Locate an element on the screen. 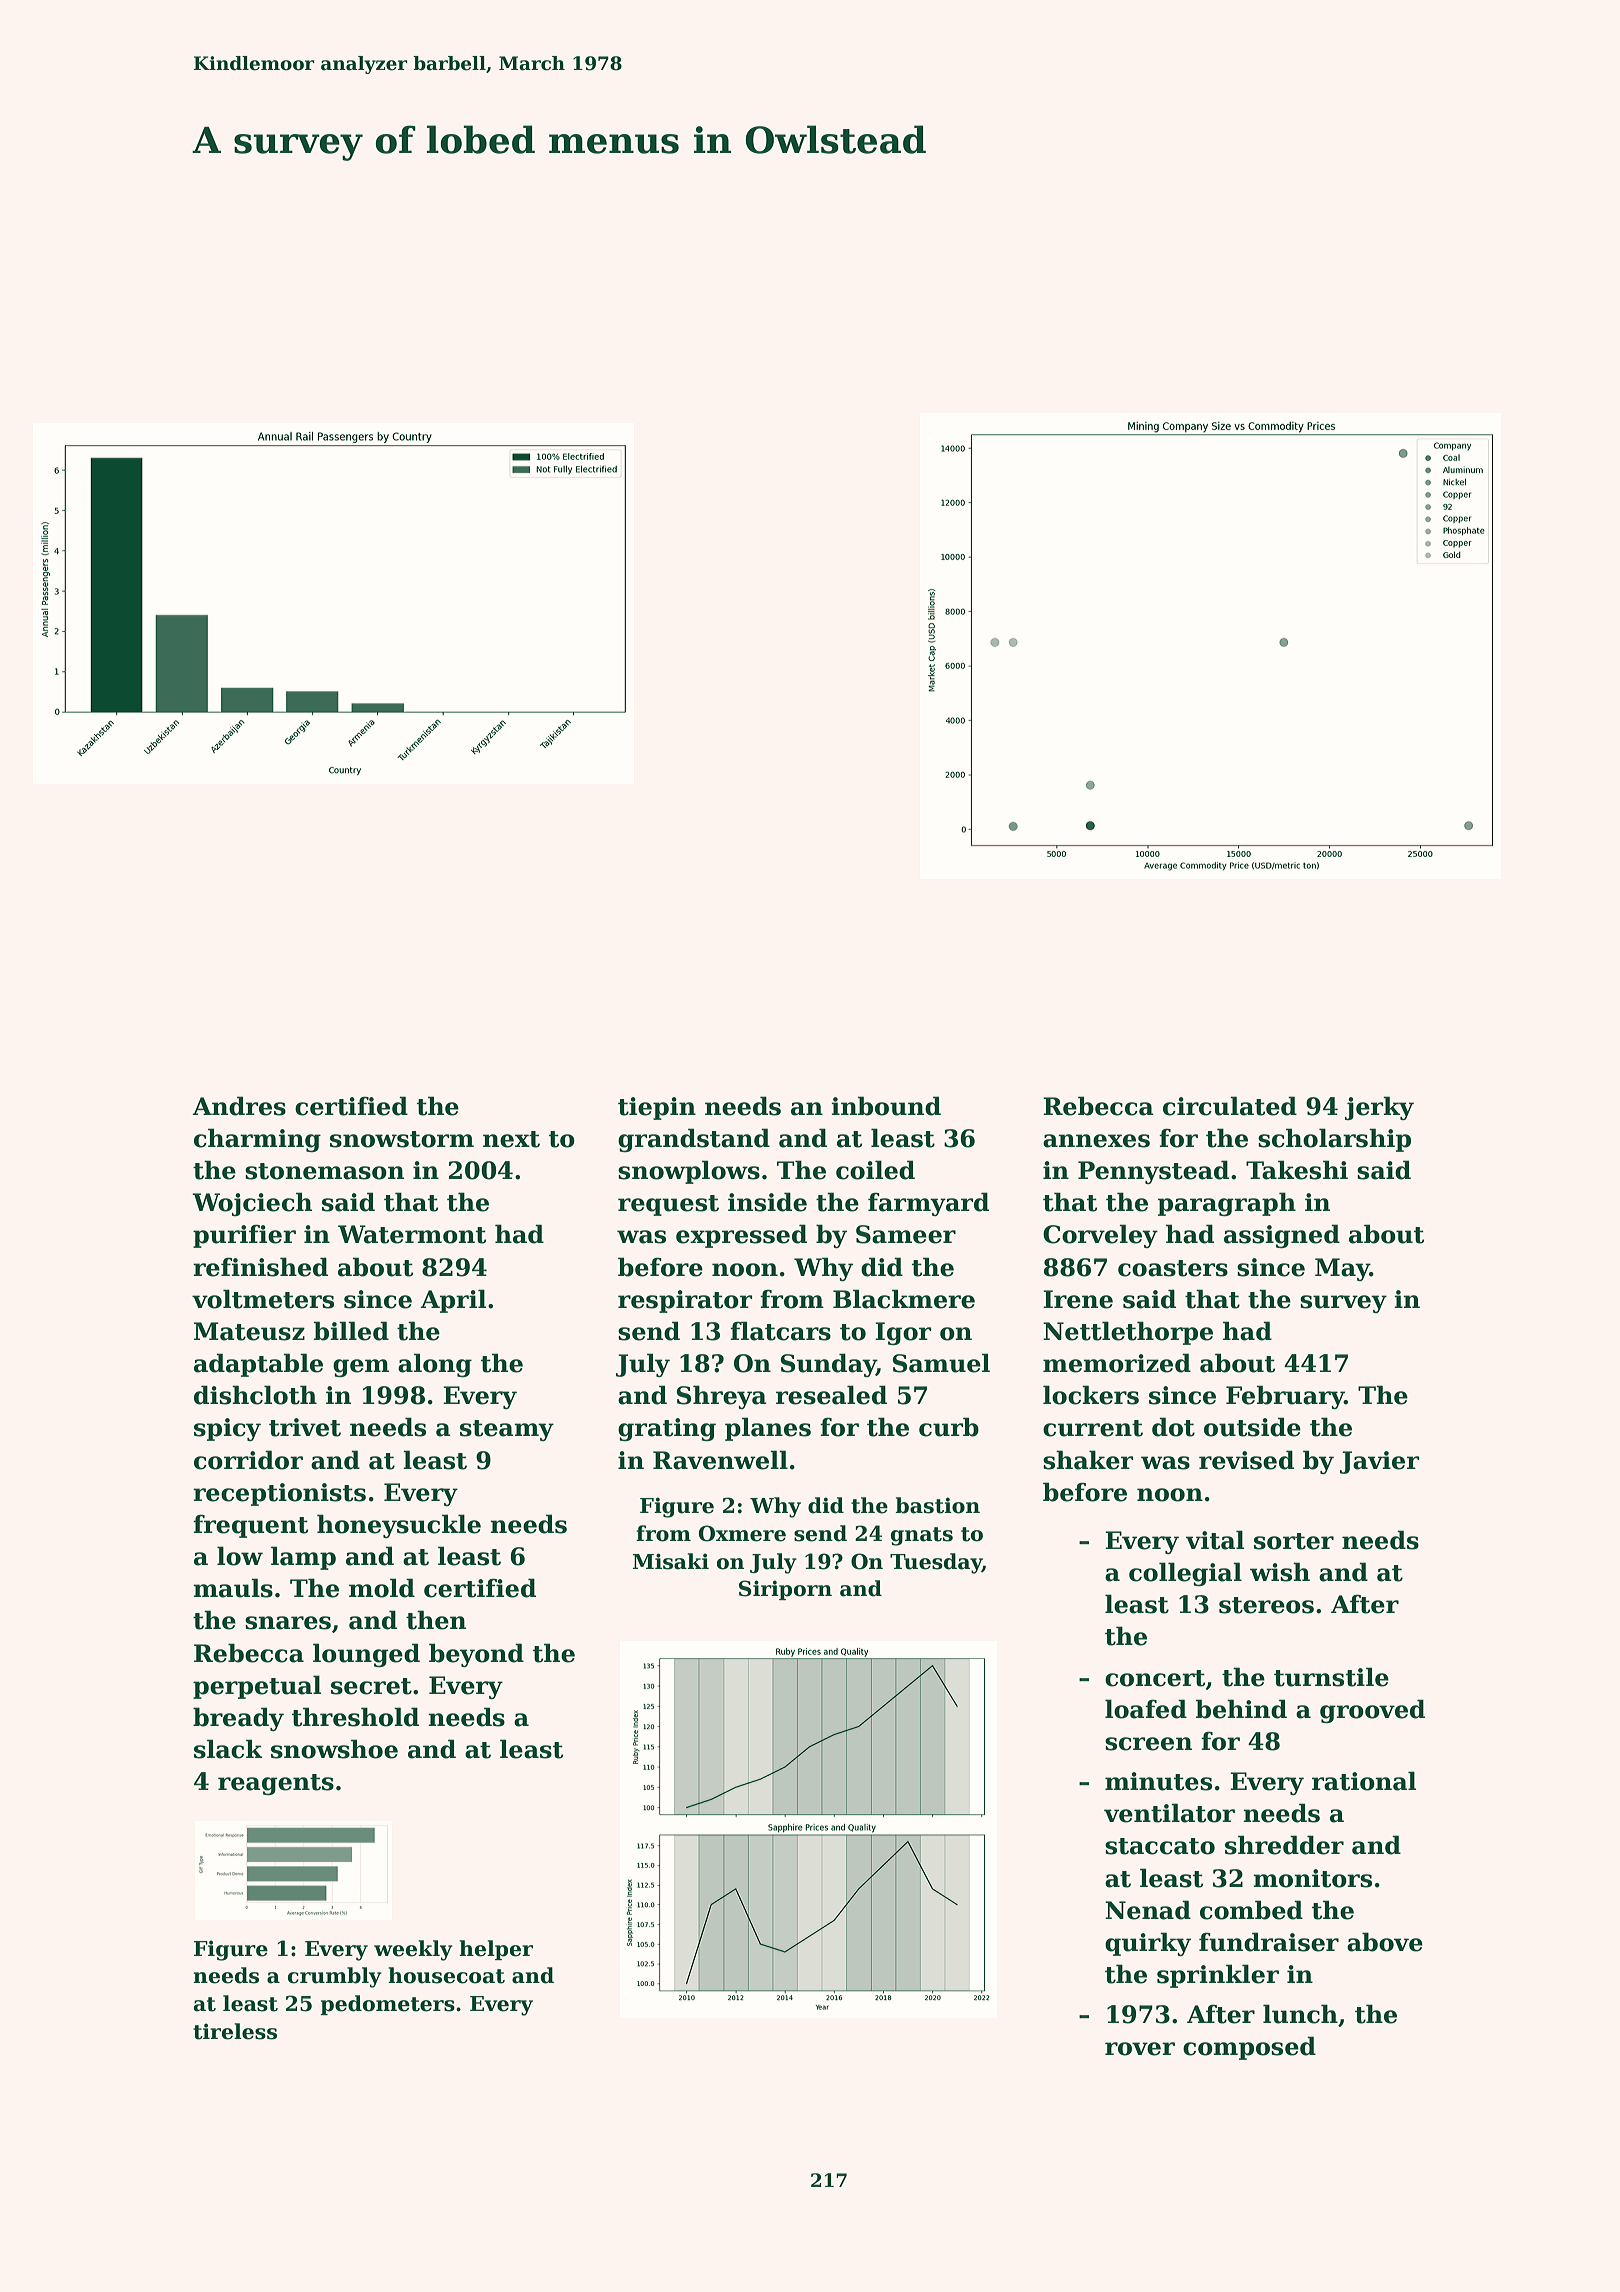 This screenshot has height=2292, width=1620. beyond is located at coordinates (476, 1655).
